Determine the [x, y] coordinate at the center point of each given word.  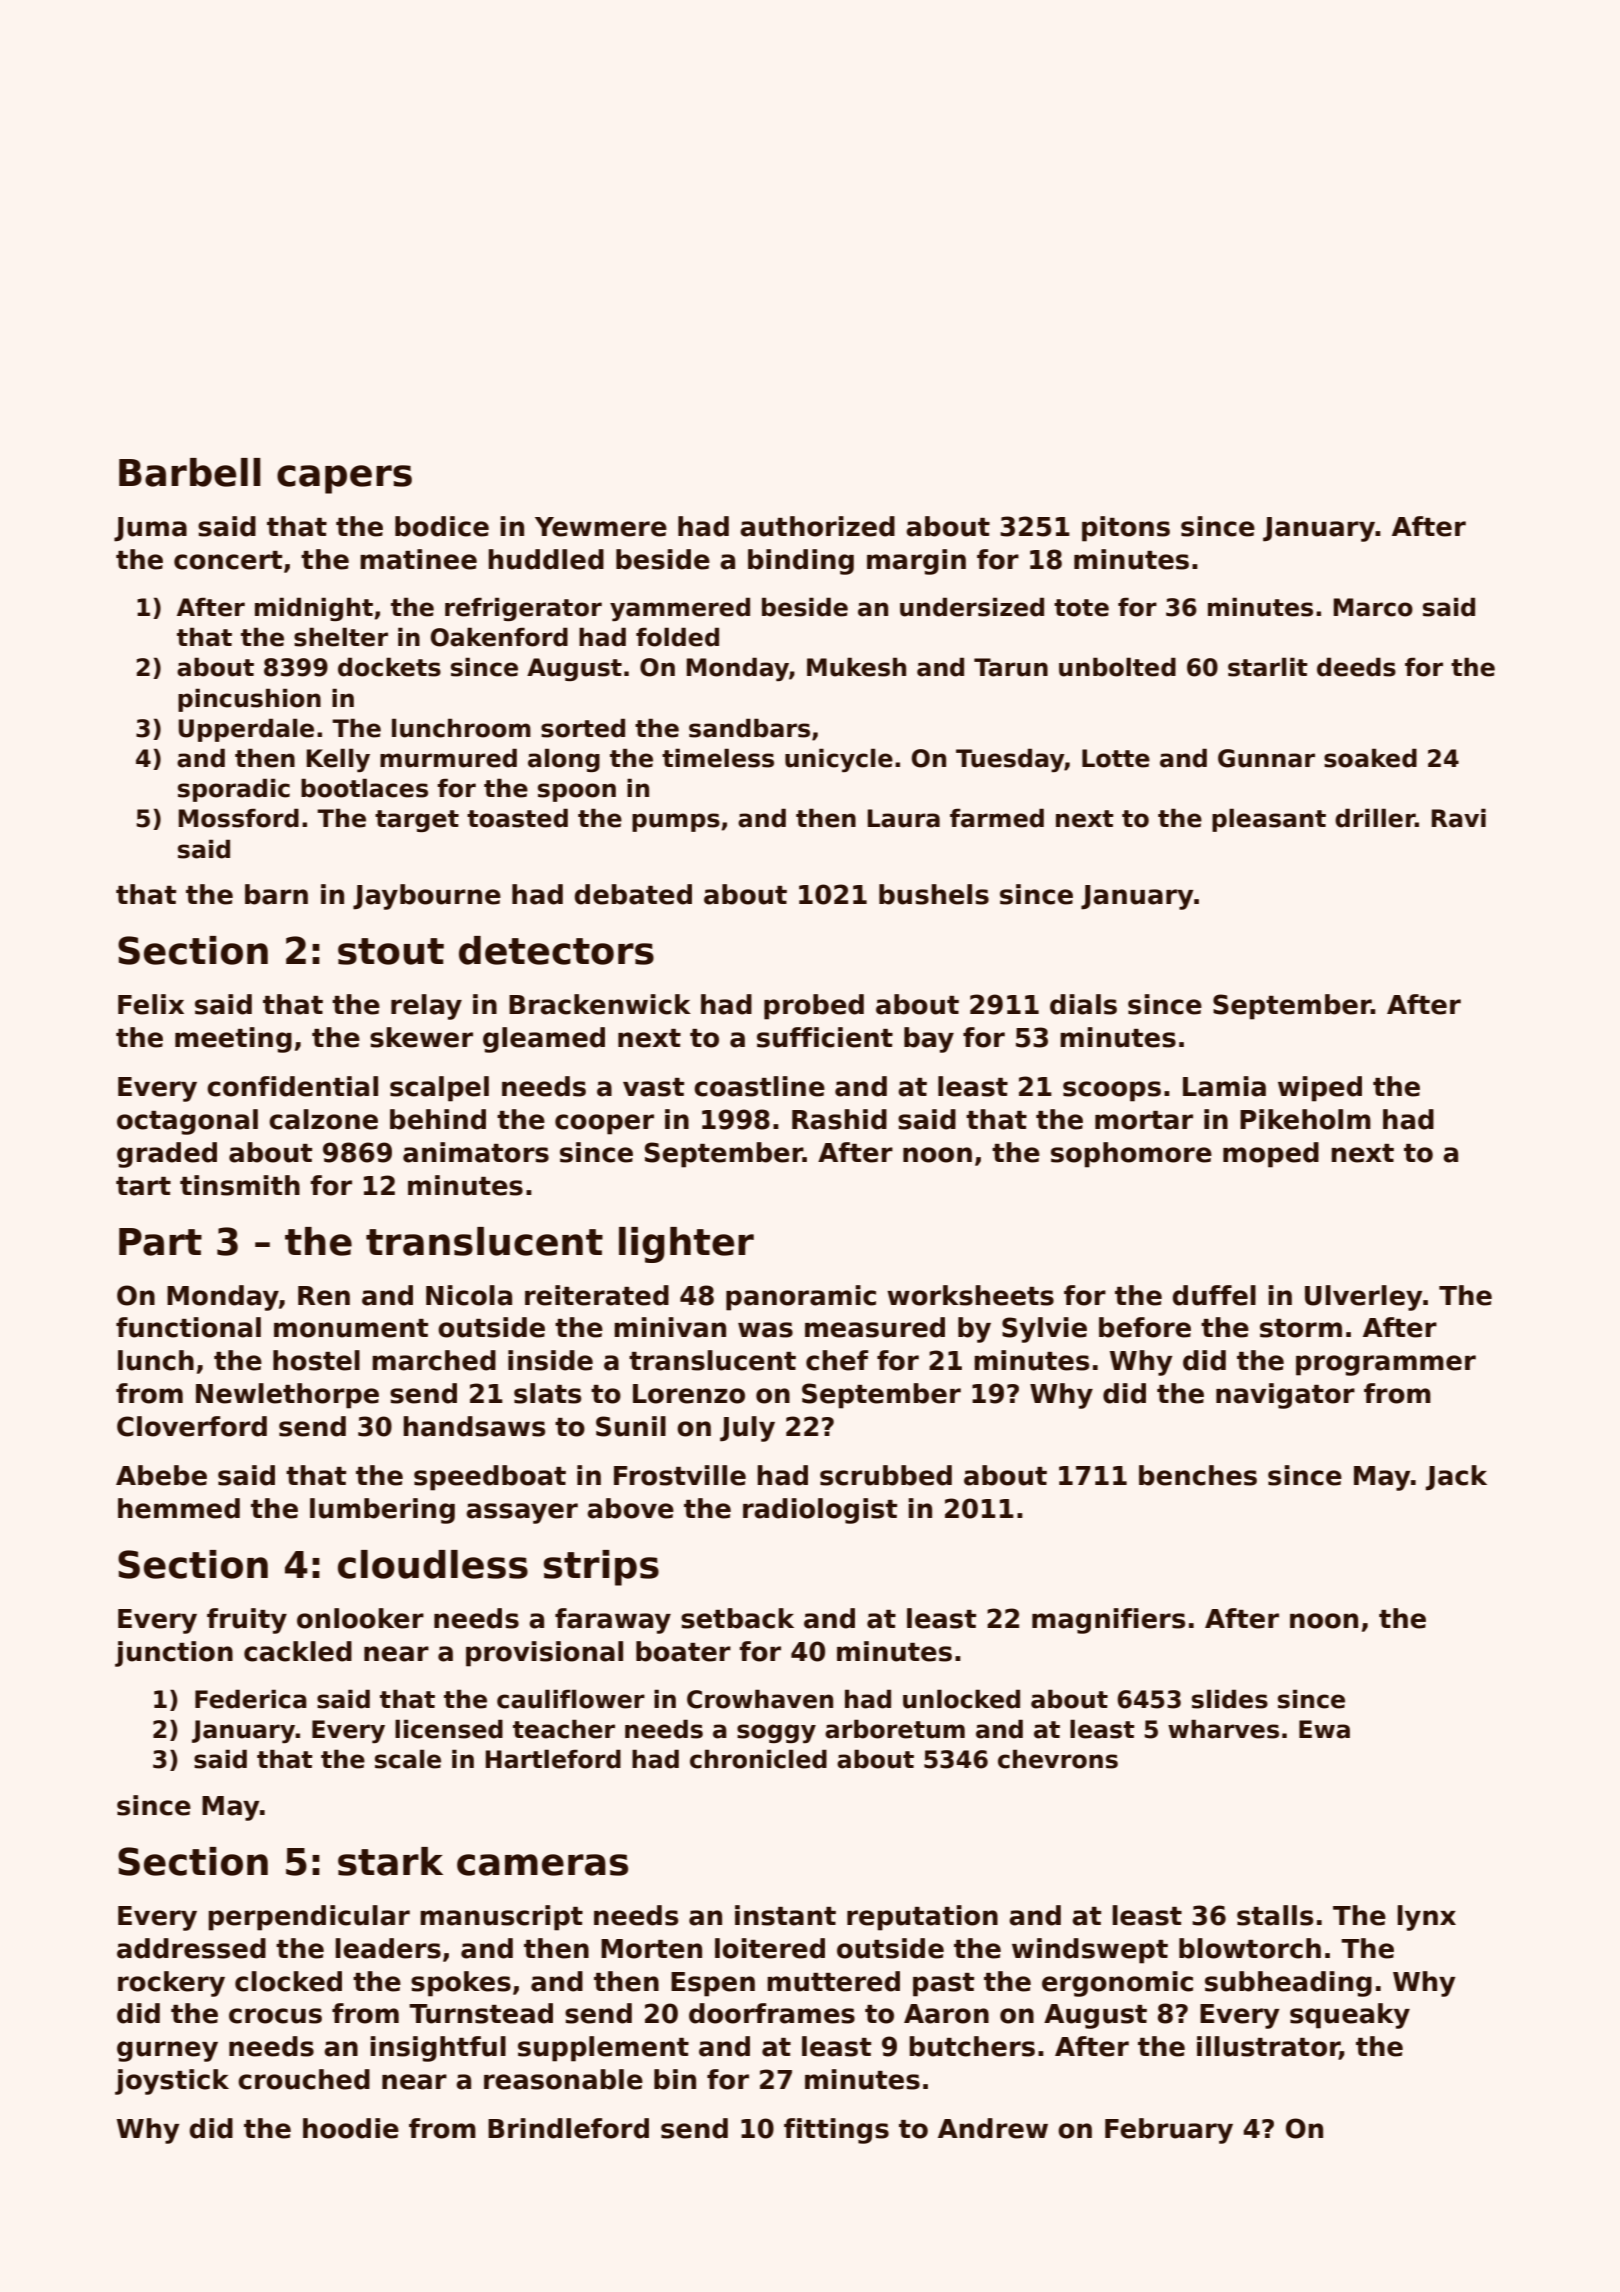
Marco [1373, 607]
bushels [934, 894]
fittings [836, 2131]
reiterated [597, 1295]
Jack [1456, 1478]
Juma [150, 529]
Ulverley [1364, 1298]
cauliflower [571, 1699]
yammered [680, 609]
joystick [172, 2082]
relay [426, 1007]
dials [1083, 1004]
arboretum [895, 1729]
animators [476, 1152]
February [1169, 2131]
